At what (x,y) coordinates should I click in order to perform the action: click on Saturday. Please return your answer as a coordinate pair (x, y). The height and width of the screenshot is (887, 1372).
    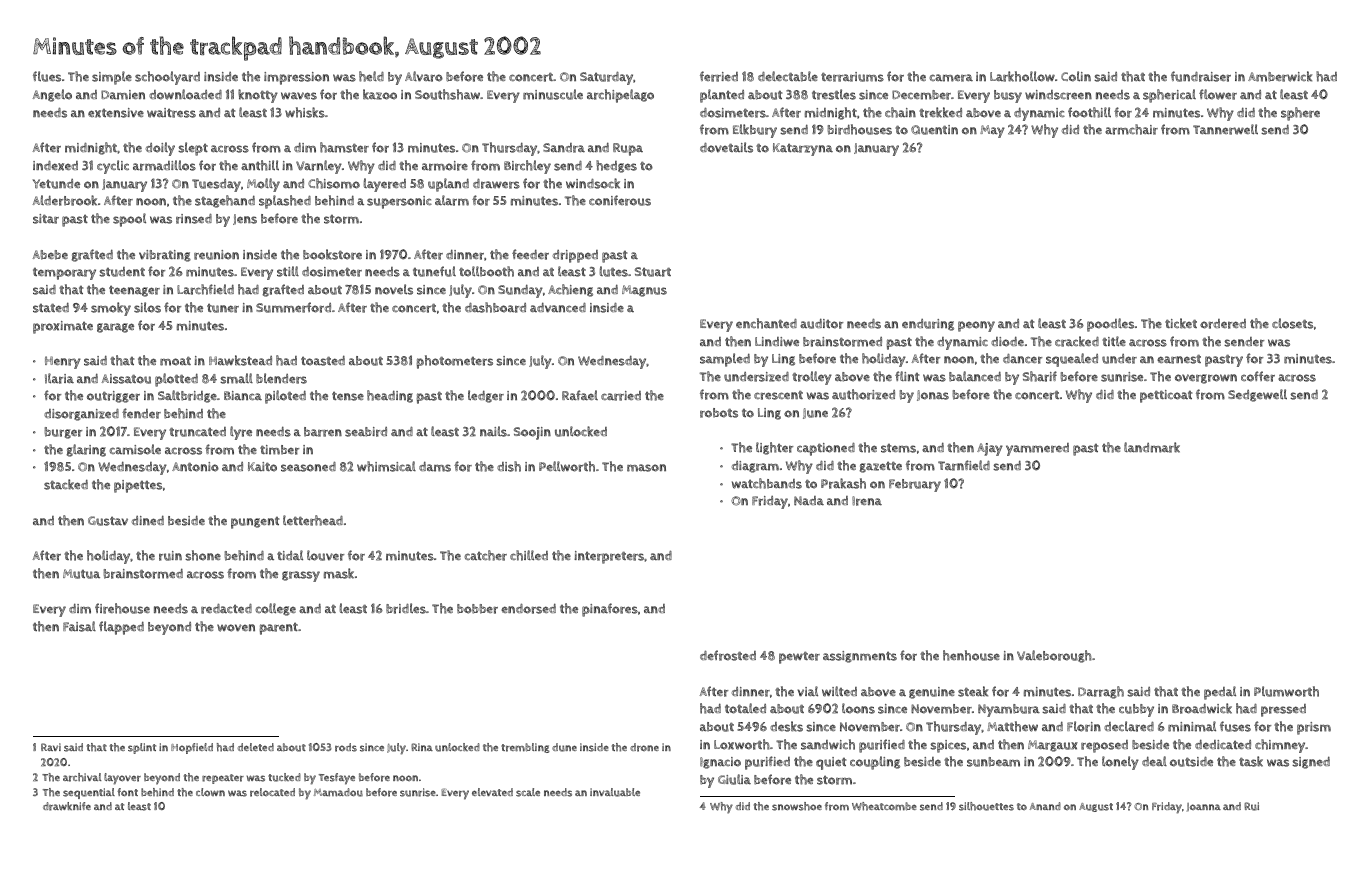
    Looking at the image, I should click on (606, 78).
